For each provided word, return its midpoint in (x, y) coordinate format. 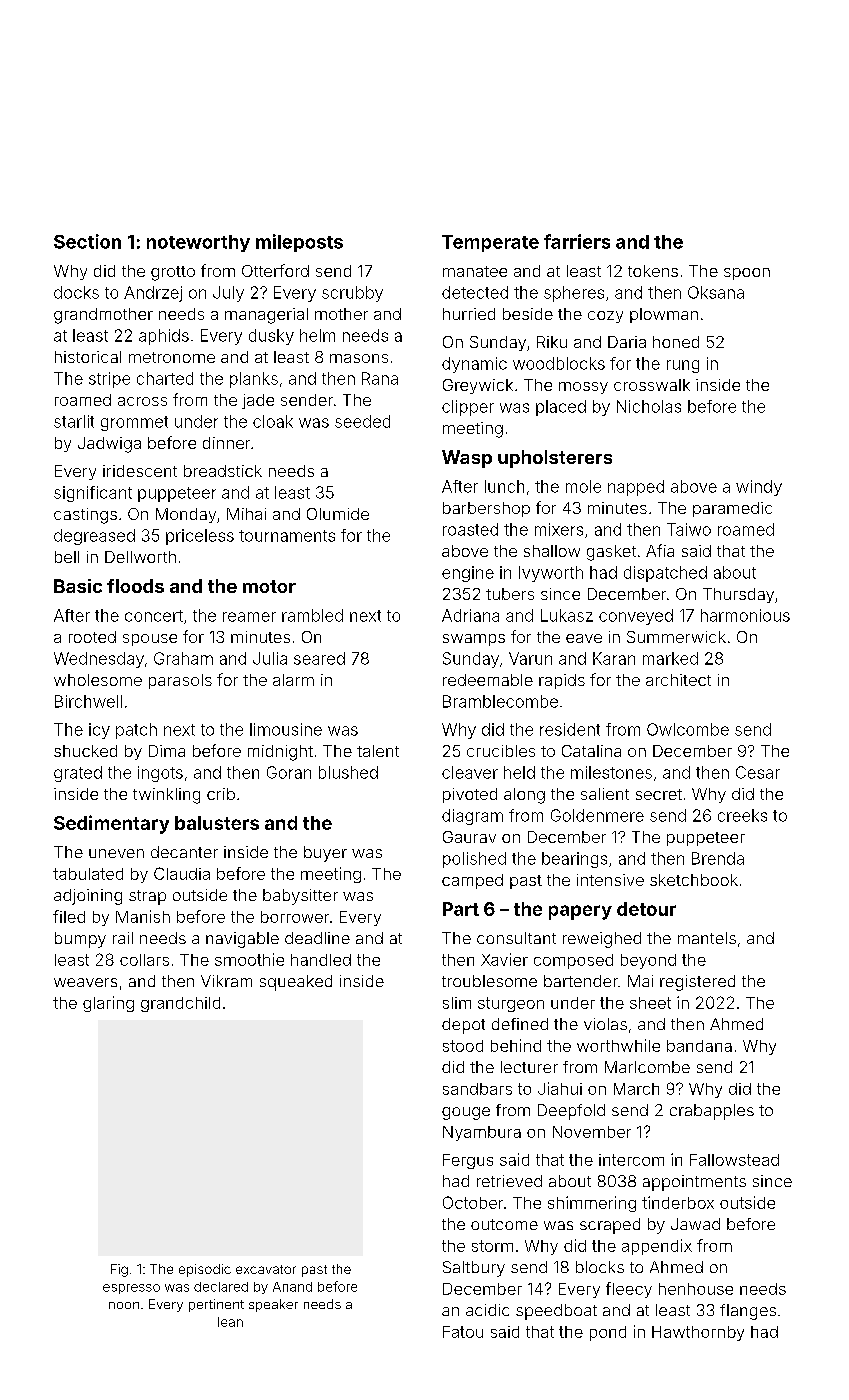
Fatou (463, 1332)
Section (87, 241)
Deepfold (571, 1112)
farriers (577, 241)
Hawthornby (698, 1333)
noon (124, 1305)
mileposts (299, 243)
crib (221, 794)
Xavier (504, 959)
